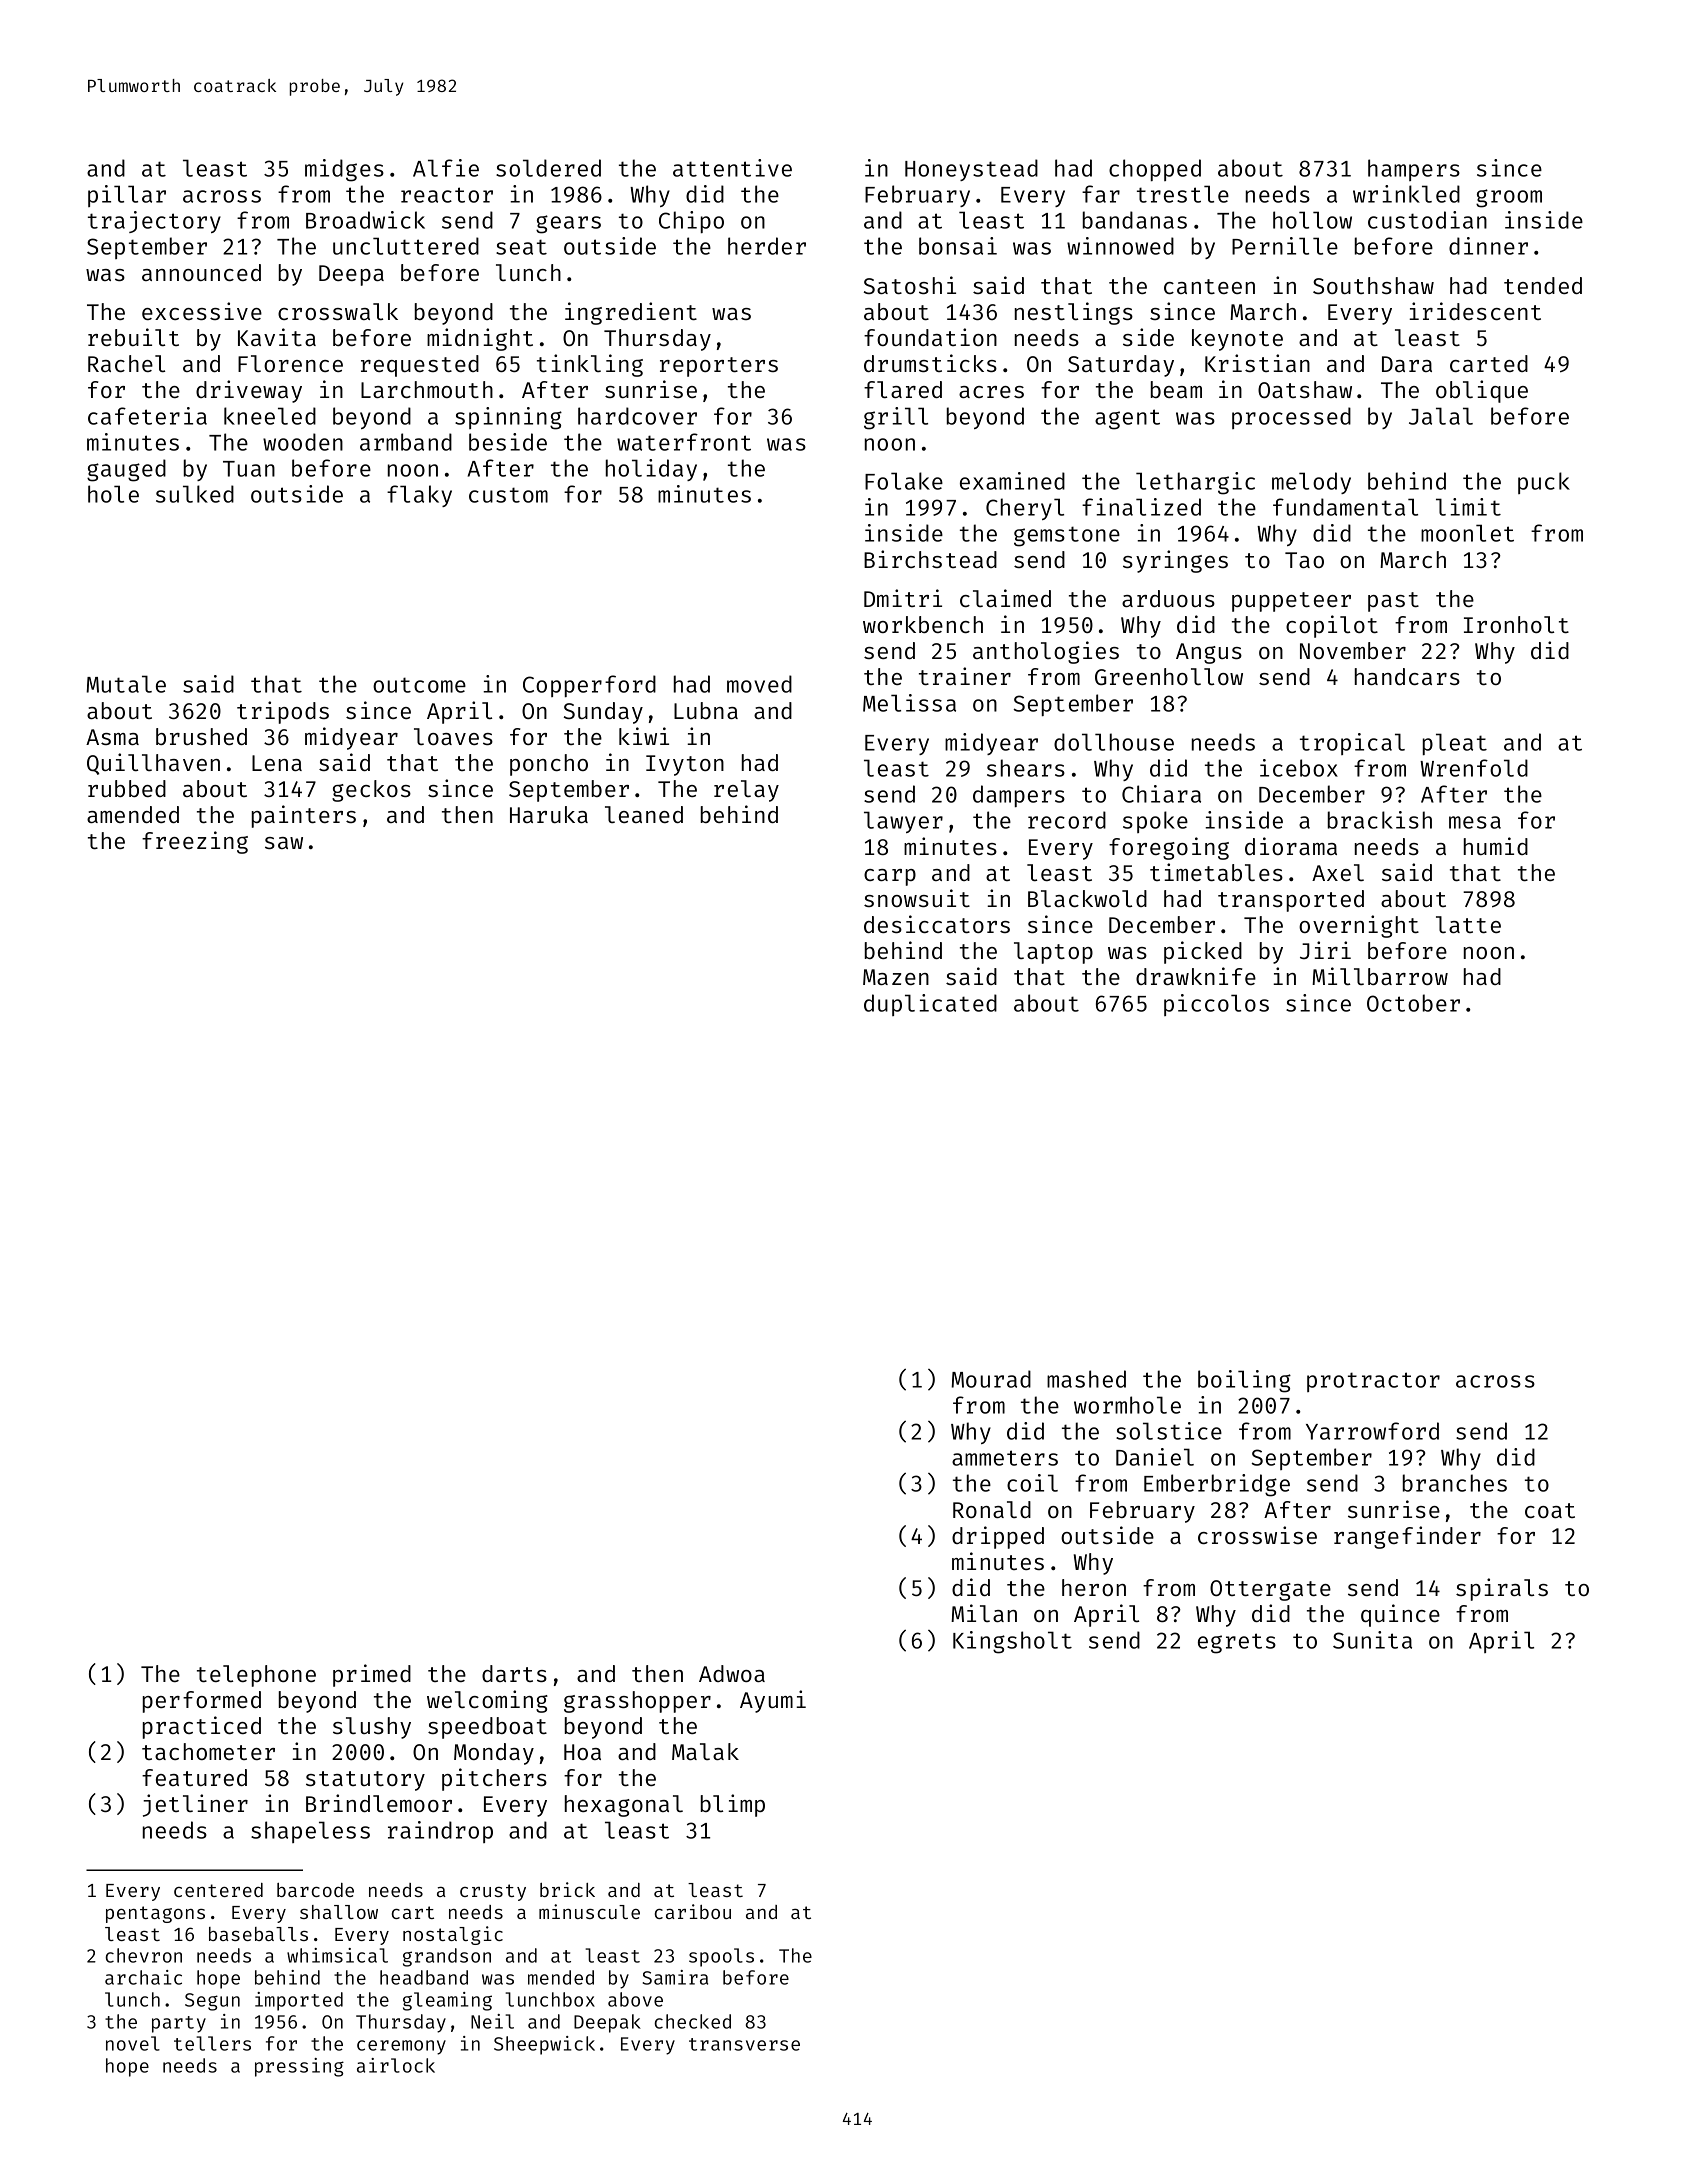 This image has height=2178, width=1683. What do you see at coordinates (154, 222) in the image?
I see `trajectory` at bounding box center [154, 222].
